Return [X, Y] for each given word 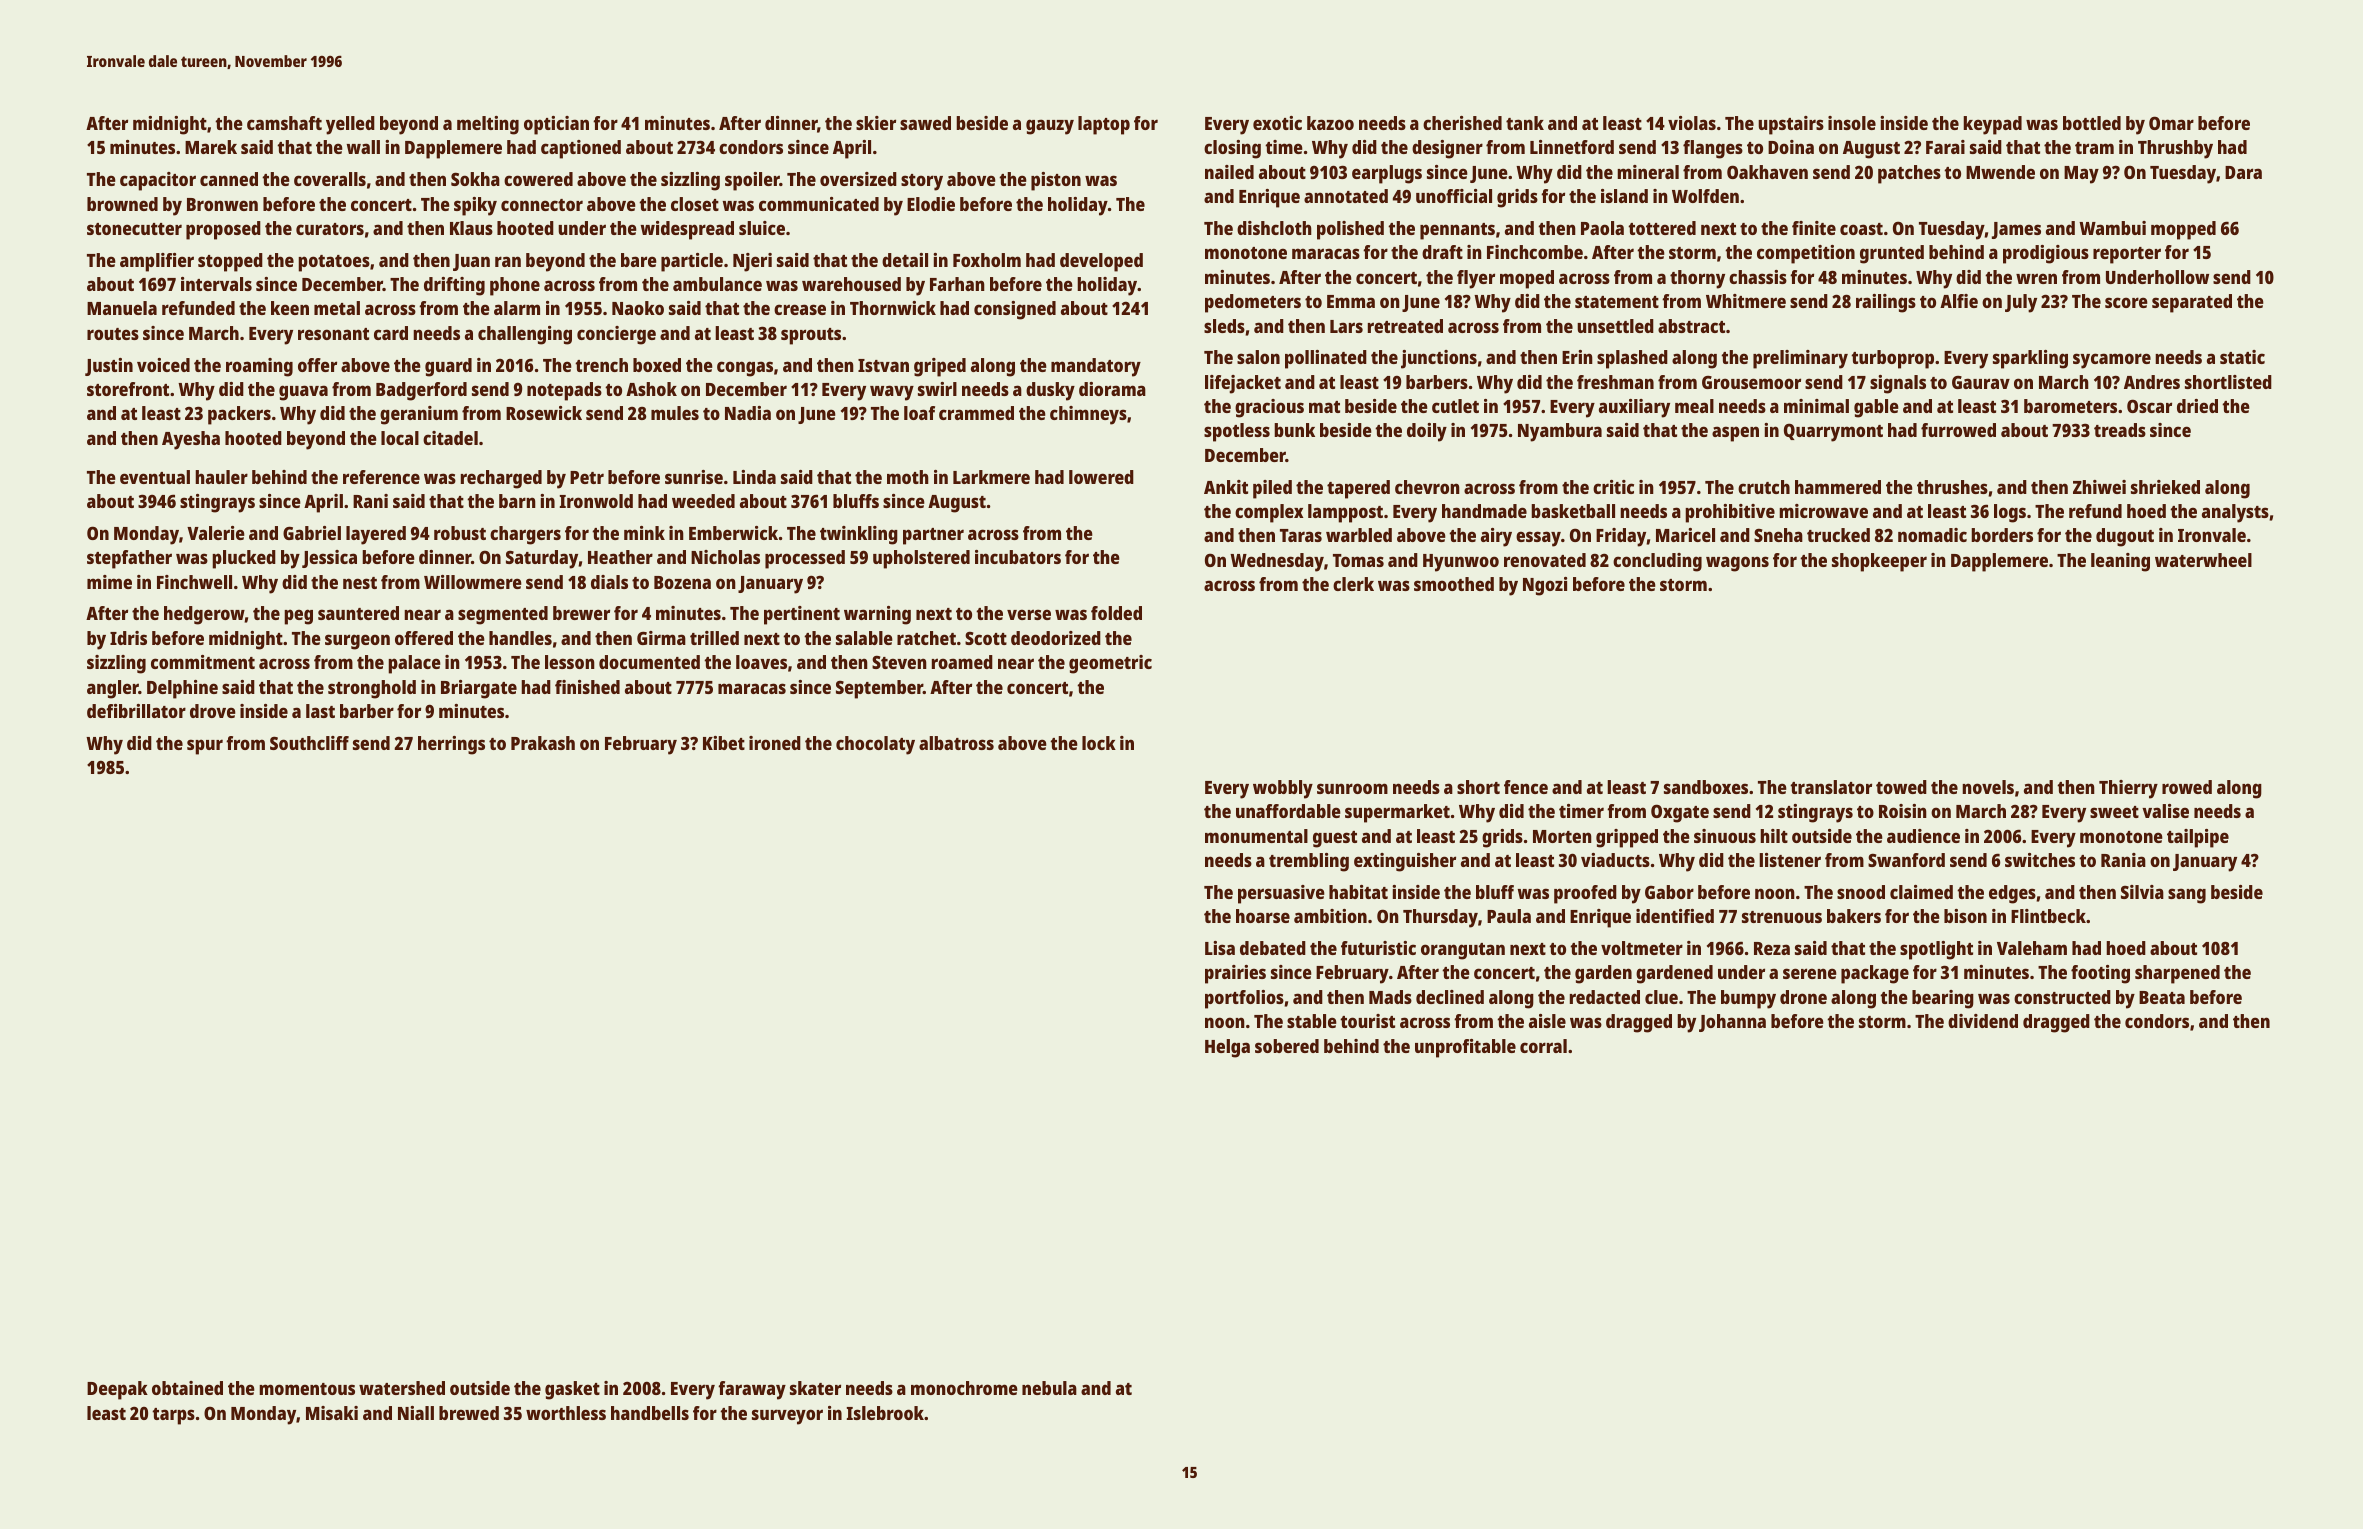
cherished [1462, 123]
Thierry [2128, 789]
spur [205, 747]
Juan [471, 262]
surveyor [787, 1417]
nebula [1049, 1388]
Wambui [2112, 228]
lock [1099, 743]
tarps [173, 1416]
